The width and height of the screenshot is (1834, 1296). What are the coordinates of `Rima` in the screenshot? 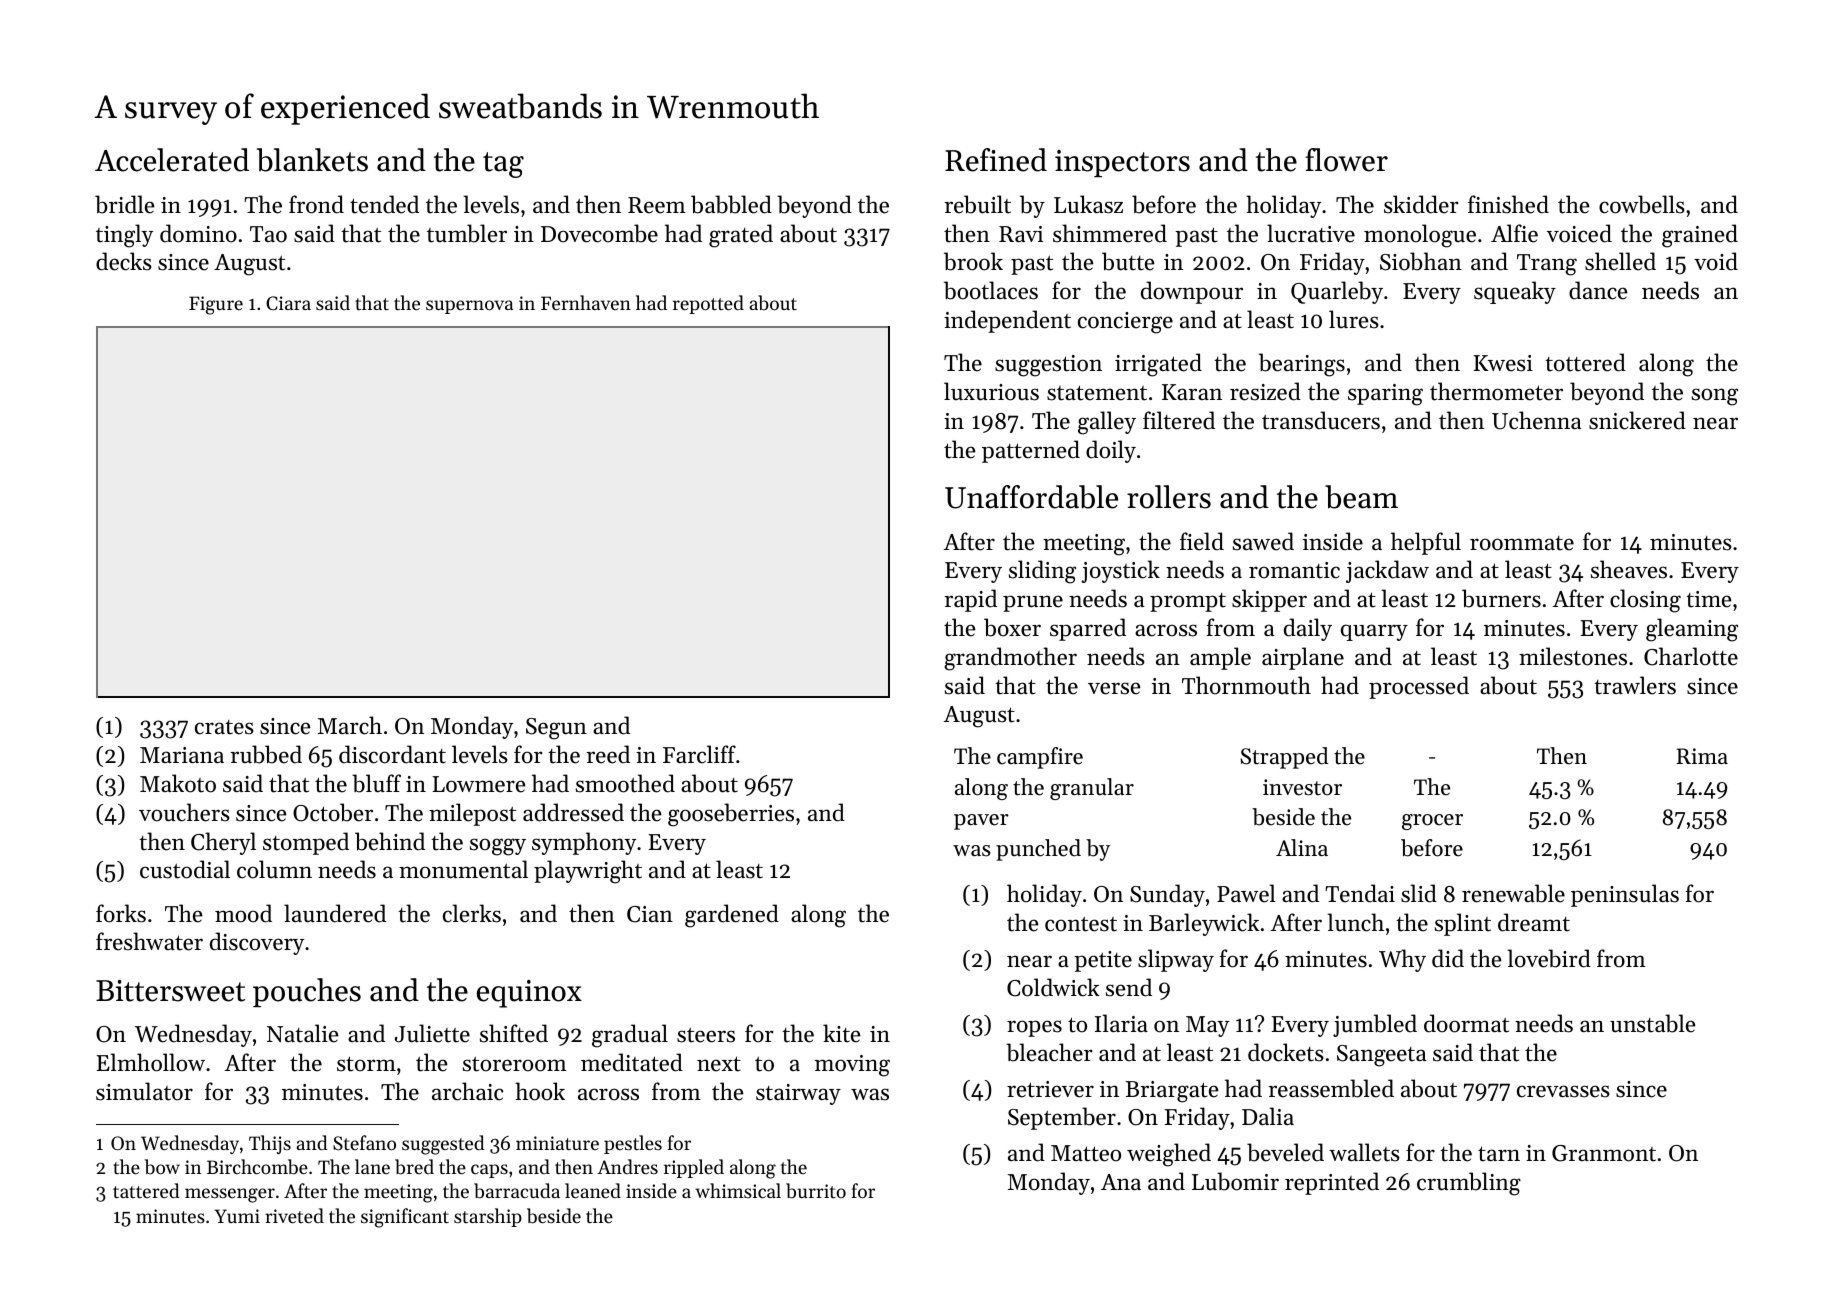 It's located at (1702, 756).
